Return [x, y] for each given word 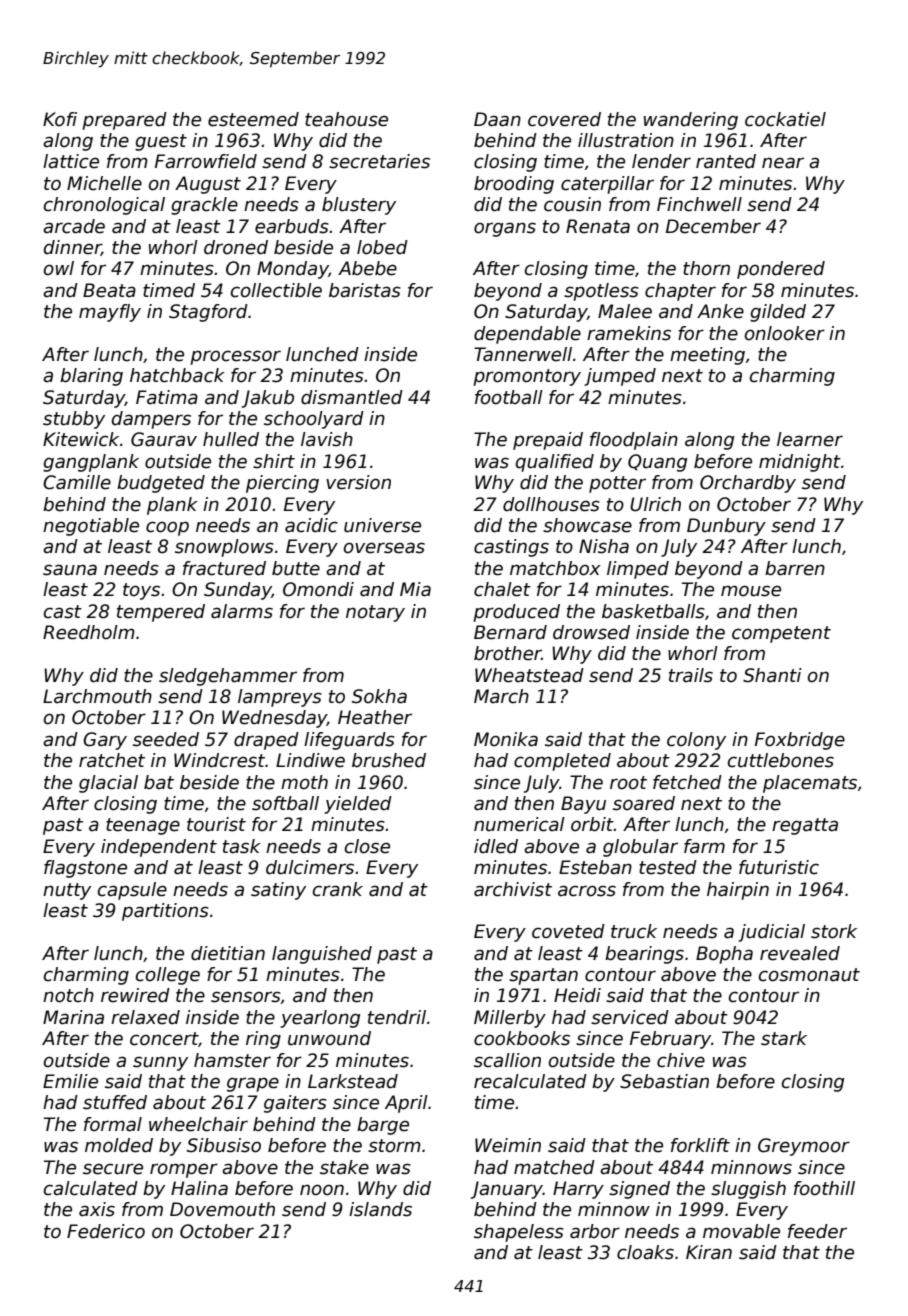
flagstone [85, 869]
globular [640, 848]
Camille [77, 482]
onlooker [785, 333]
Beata [109, 290]
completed [562, 762]
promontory [527, 377]
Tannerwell [523, 354]
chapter [680, 292]
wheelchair [198, 1124]
